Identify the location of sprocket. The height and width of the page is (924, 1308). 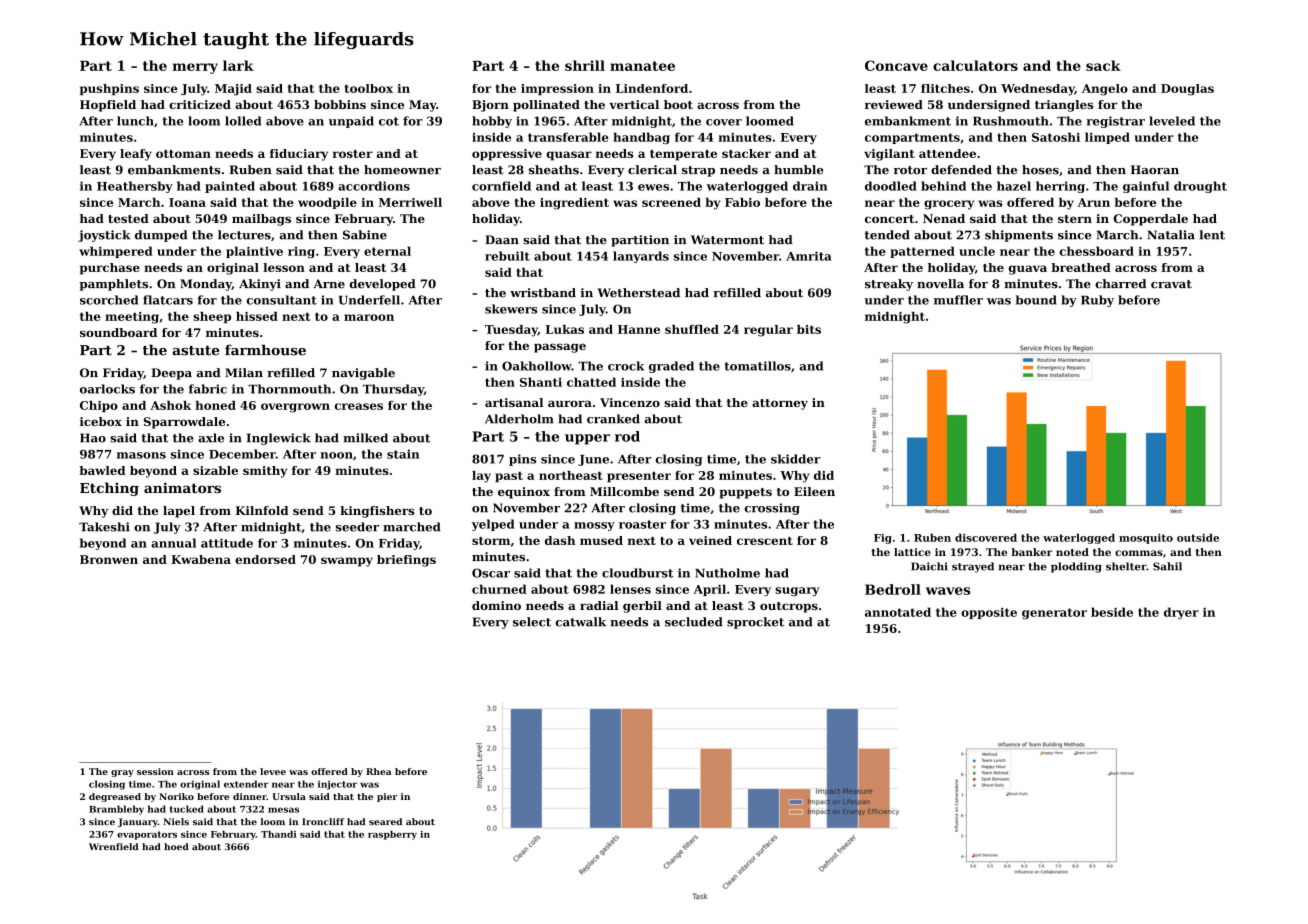
(755, 623).
